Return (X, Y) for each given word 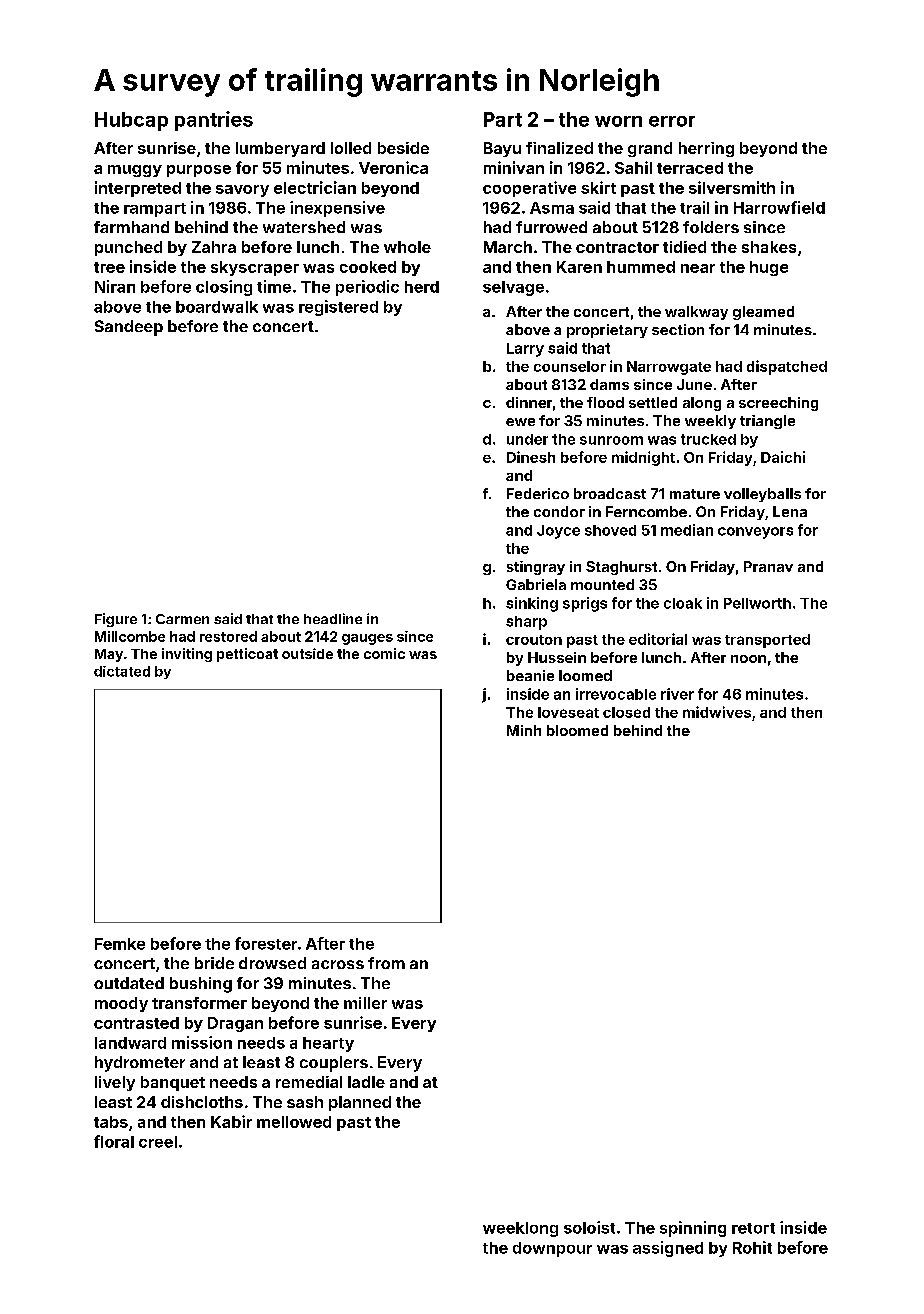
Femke (120, 944)
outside (307, 653)
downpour (552, 1249)
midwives (717, 712)
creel (158, 1142)
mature (695, 494)
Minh (524, 730)
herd (422, 287)
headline (333, 618)
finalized (559, 148)
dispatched (787, 367)
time (274, 286)
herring (706, 149)
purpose (199, 171)
